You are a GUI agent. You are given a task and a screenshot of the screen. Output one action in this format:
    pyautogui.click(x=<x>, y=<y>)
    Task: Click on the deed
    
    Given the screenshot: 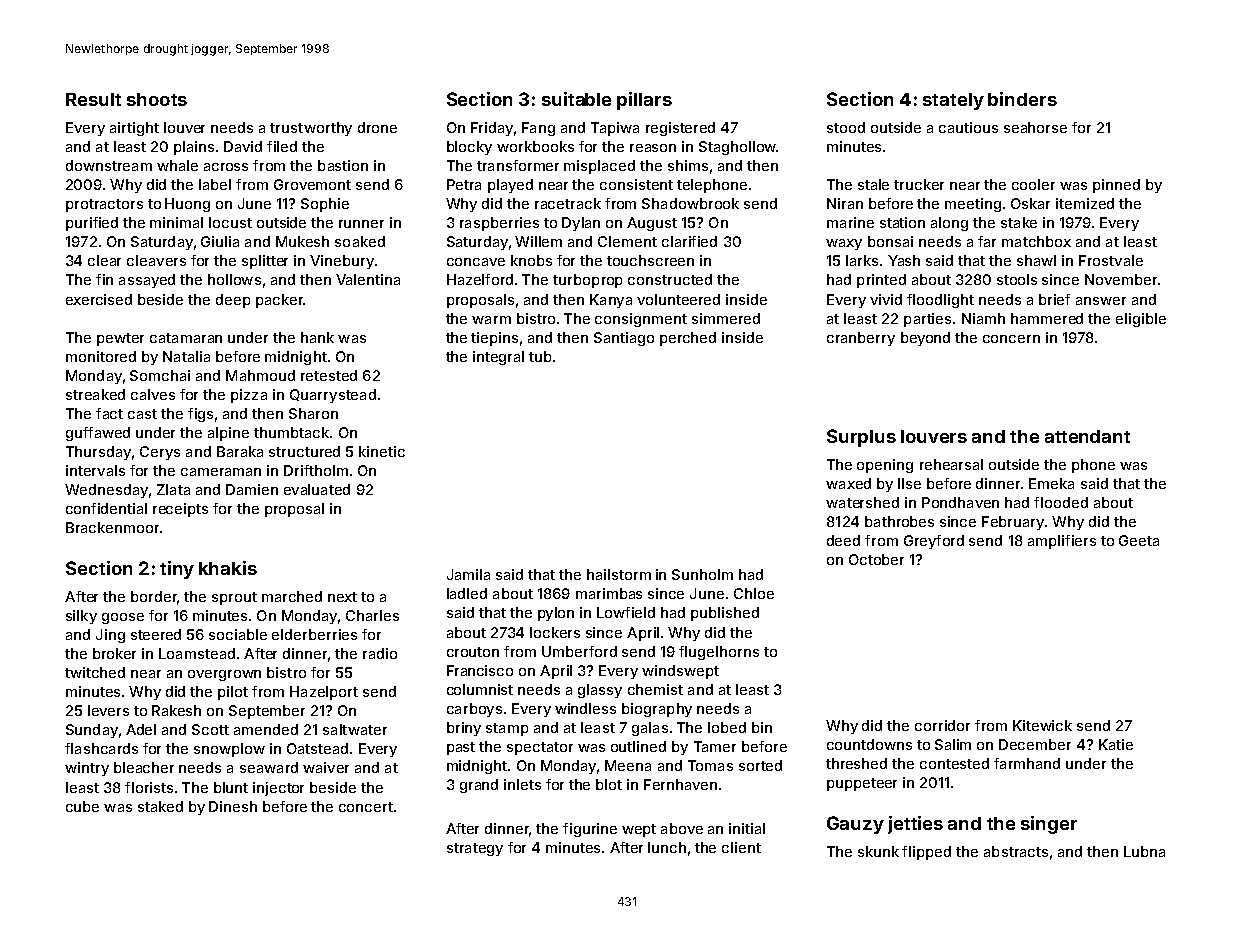 What is the action you would take?
    pyautogui.click(x=843, y=540)
